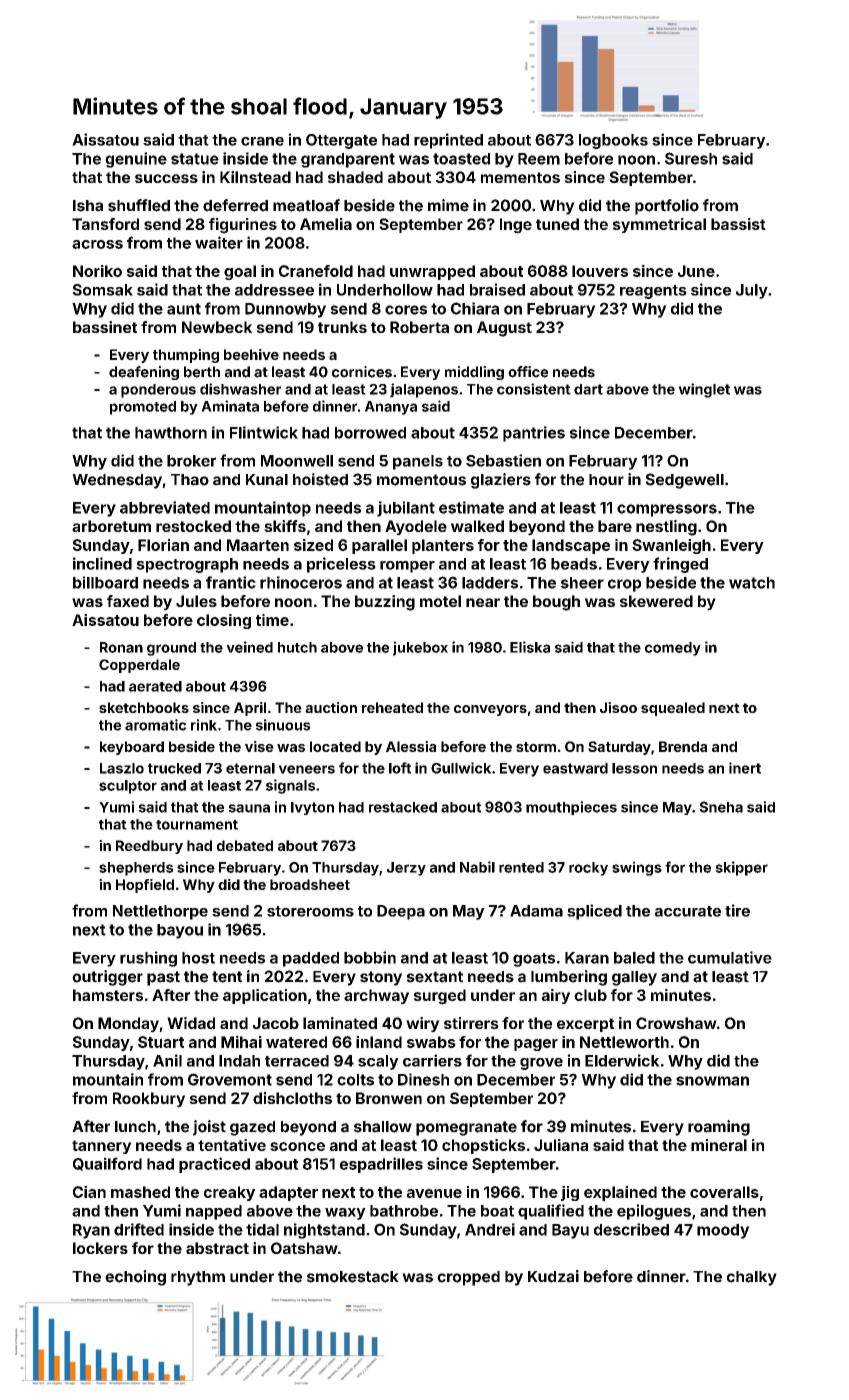 The width and height of the screenshot is (849, 1400). I want to click on nestling, so click(666, 528).
